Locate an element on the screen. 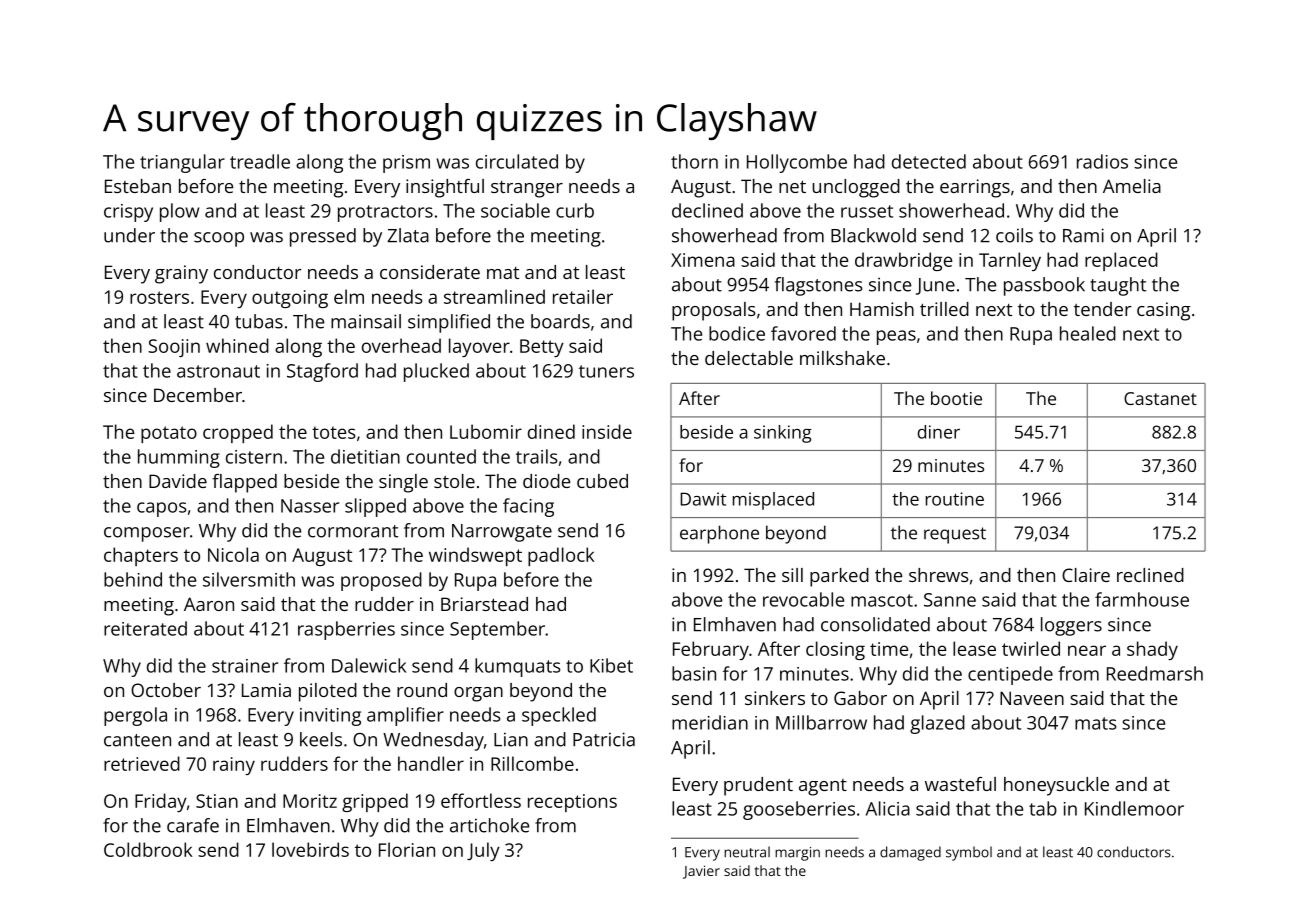 The image size is (1308, 924). triangular is located at coordinates (182, 163).
